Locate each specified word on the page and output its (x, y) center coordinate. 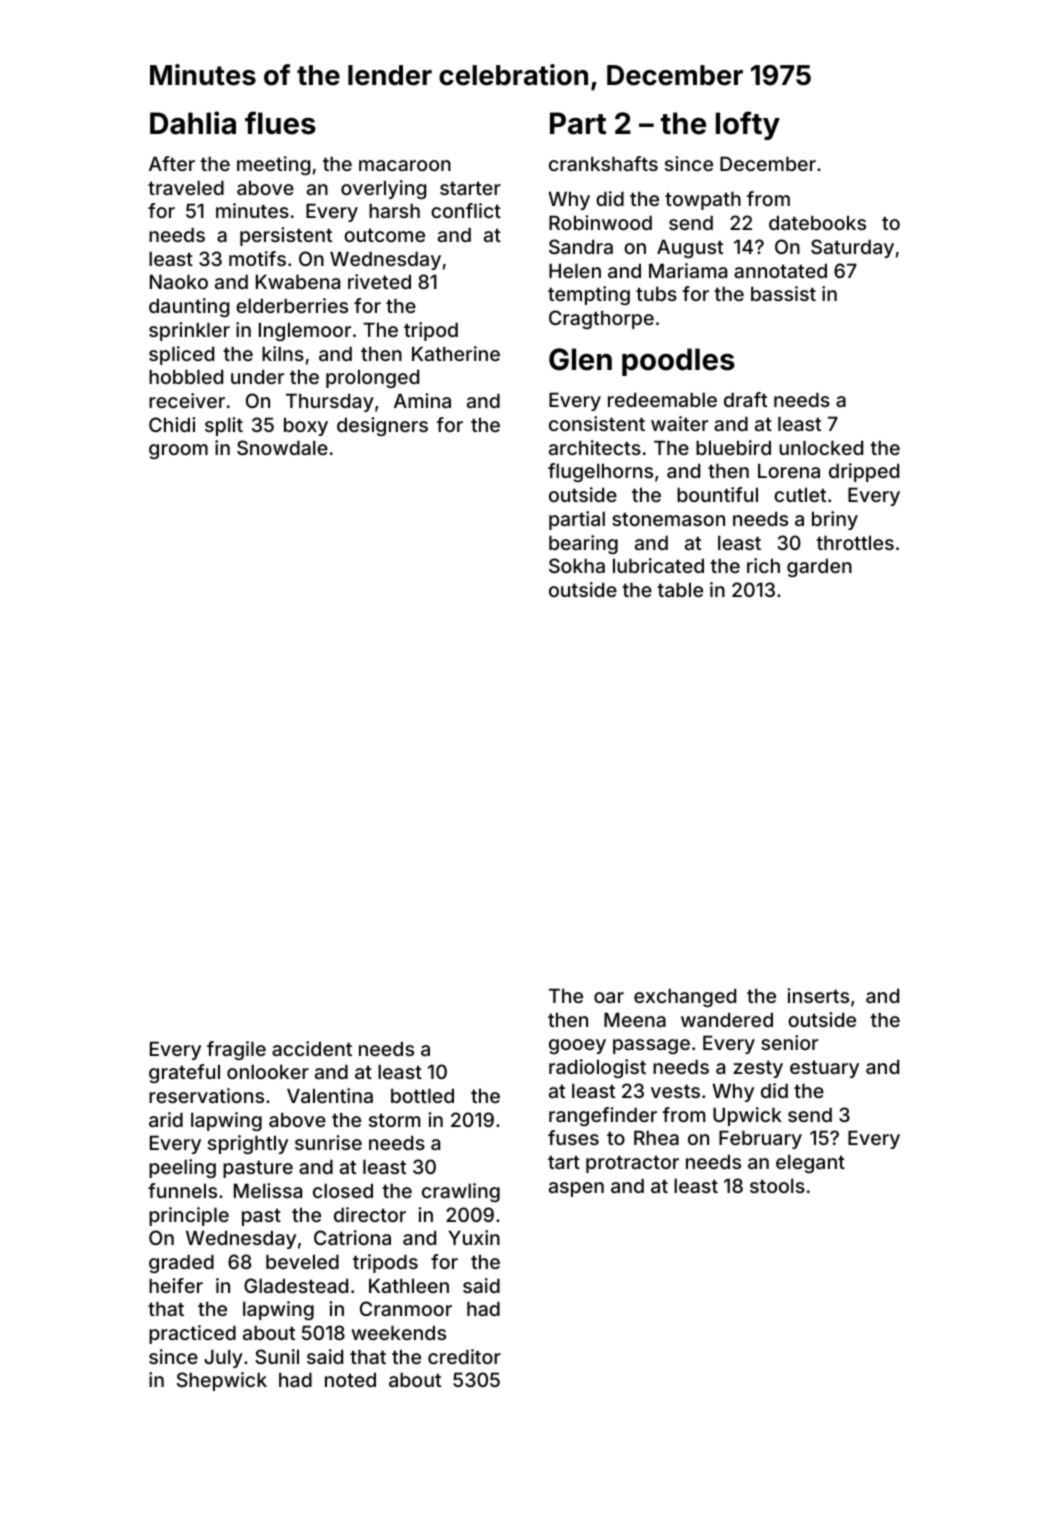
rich (763, 565)
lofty (748, 125)
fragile (236, 1050)
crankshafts (603, 163)
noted (350, 1379)
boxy (306, 426)
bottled (422, 1095)
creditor (464, 1356)
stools (777, 1185)
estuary (824, 1069)
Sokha (577, 565)
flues (280, 123)
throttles (855, 542)
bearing (583, 544)
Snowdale (282, 447)
